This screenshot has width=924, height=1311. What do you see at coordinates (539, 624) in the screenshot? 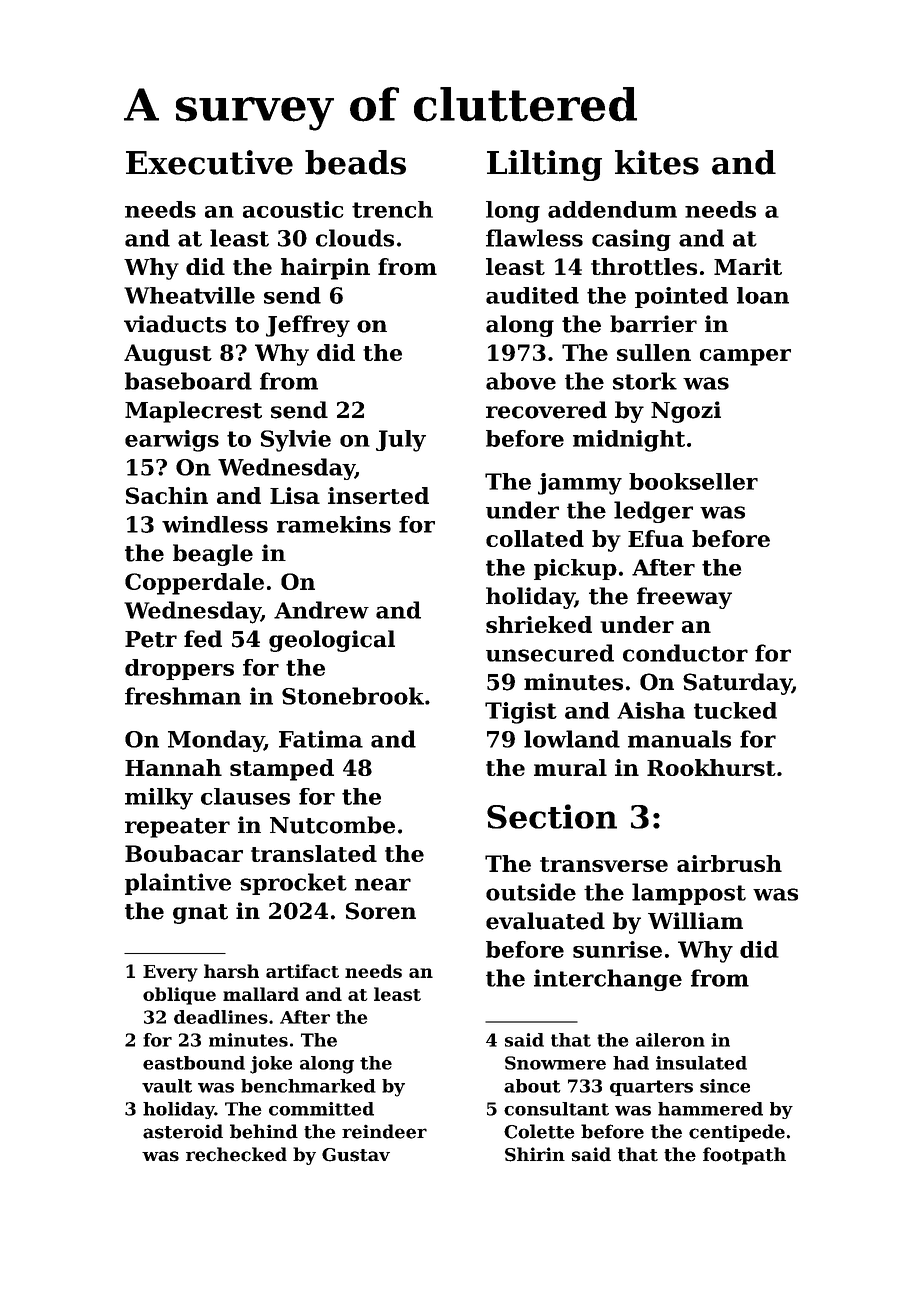
I see `shrieked` at bounding box center [539, 624].
